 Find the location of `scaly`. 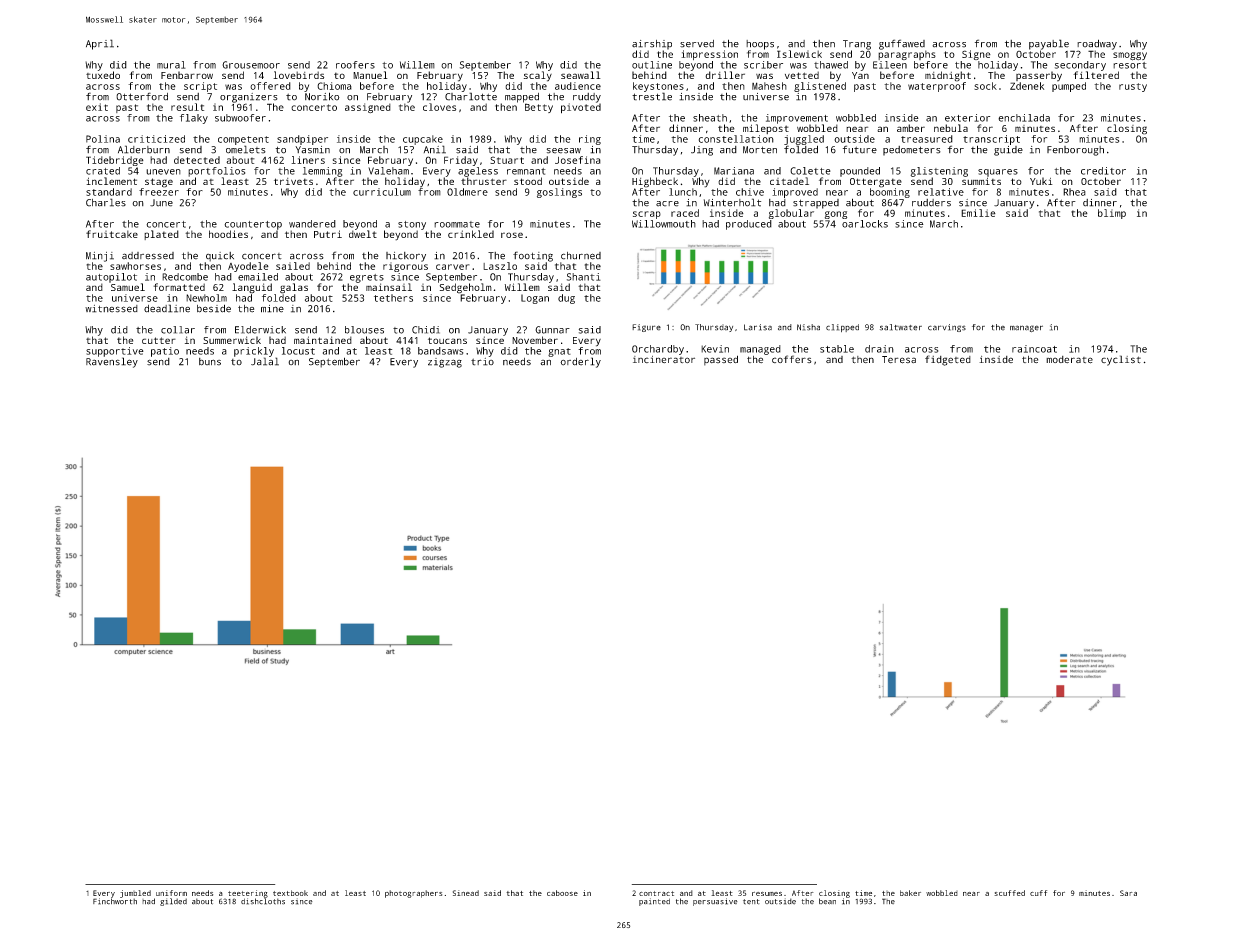

scaly is located at coordinates (538, 76).
